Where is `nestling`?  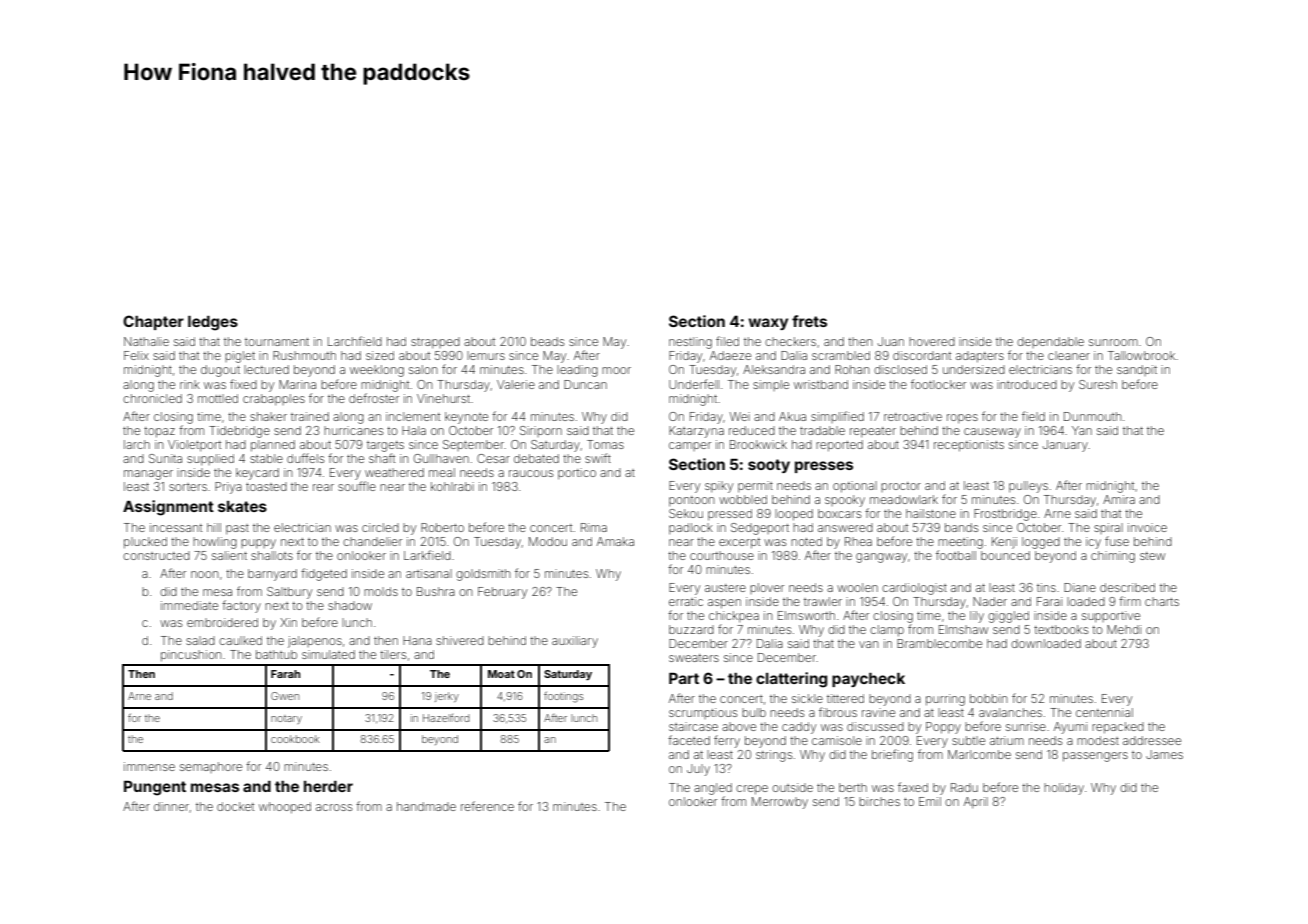 nestling is located at coordinates (690, 343).
